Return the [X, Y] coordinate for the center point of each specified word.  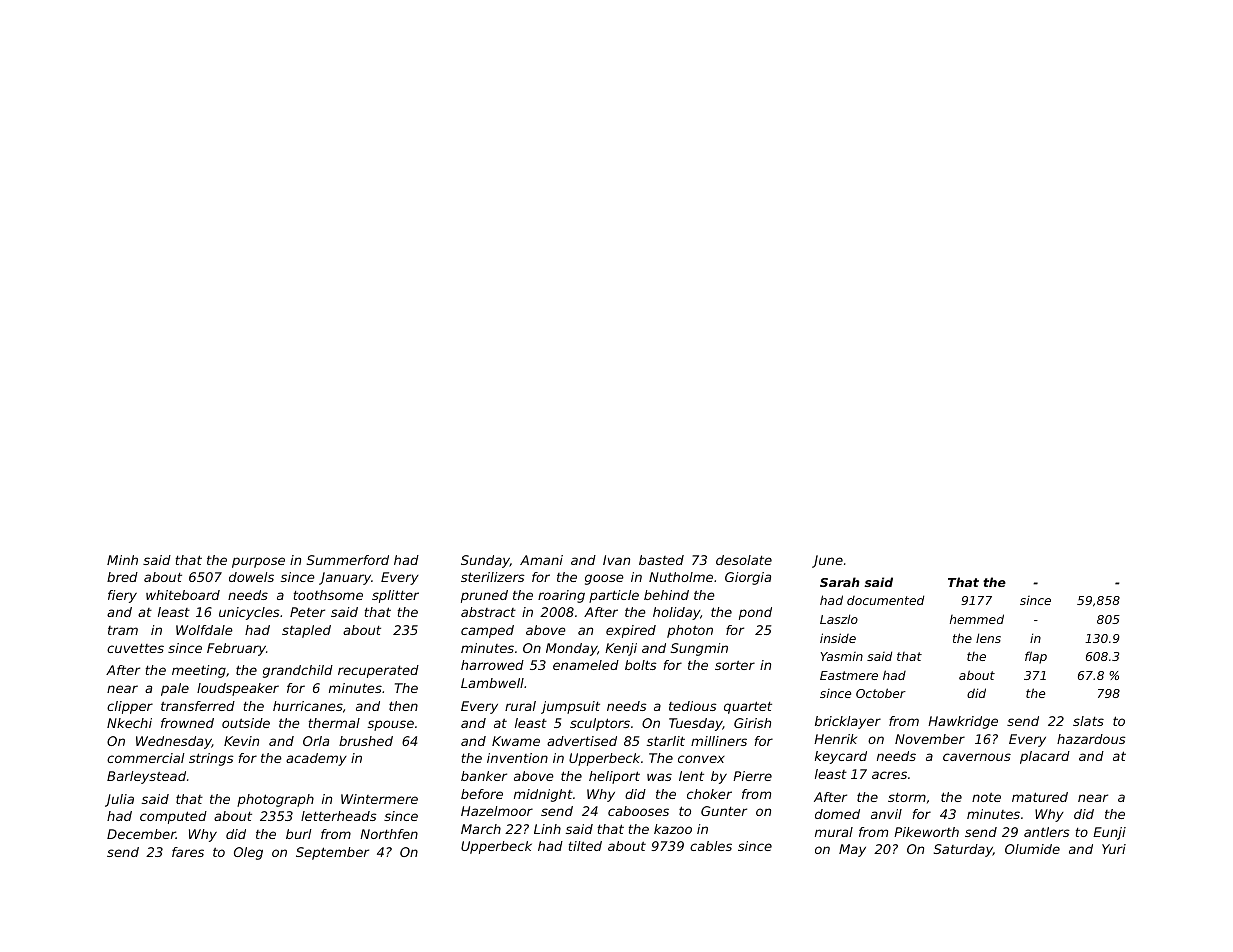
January [345, 578]
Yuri [1114, 849]
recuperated [378, 671]
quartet [748, 707]
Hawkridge [963, 722]
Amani [541, 560]
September [332, 853]
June [827, 561]
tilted [585, 846]
